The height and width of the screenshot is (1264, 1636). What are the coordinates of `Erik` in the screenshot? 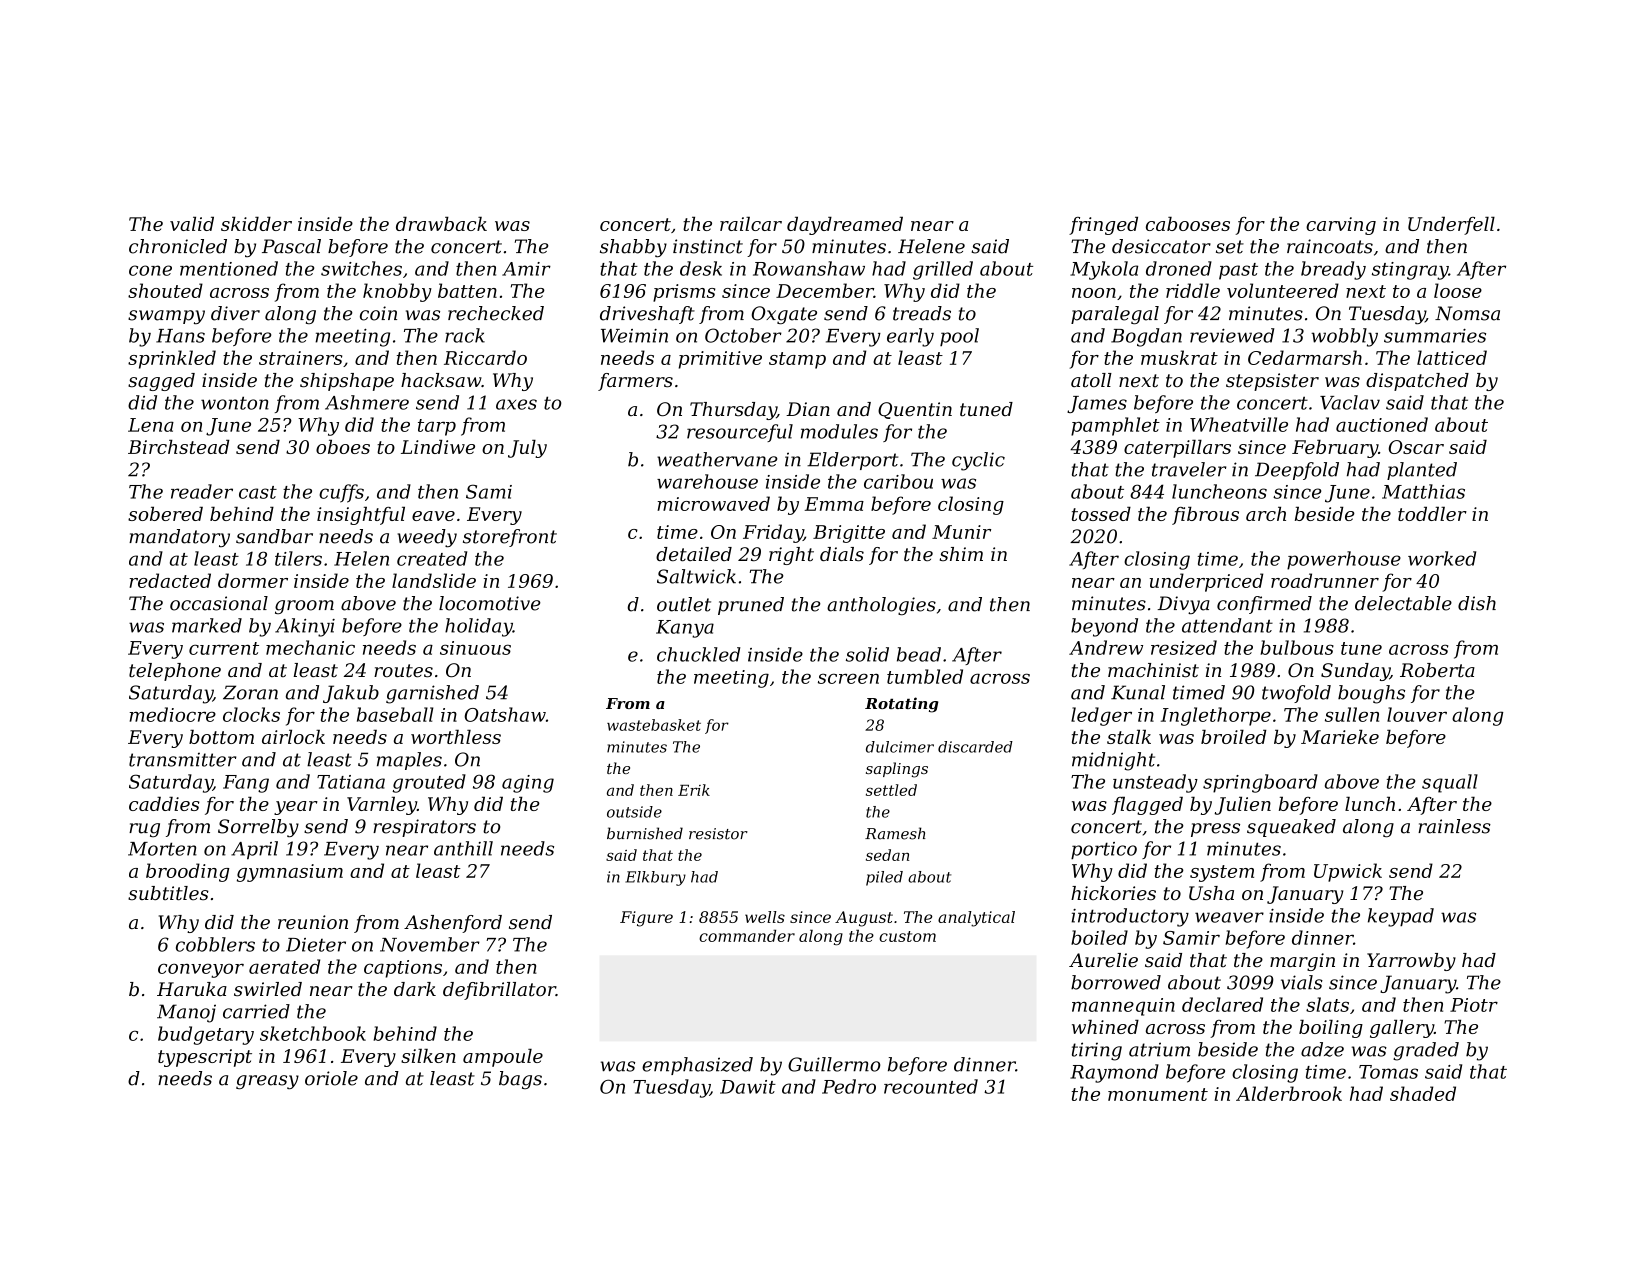 It's located at (694, 790).
